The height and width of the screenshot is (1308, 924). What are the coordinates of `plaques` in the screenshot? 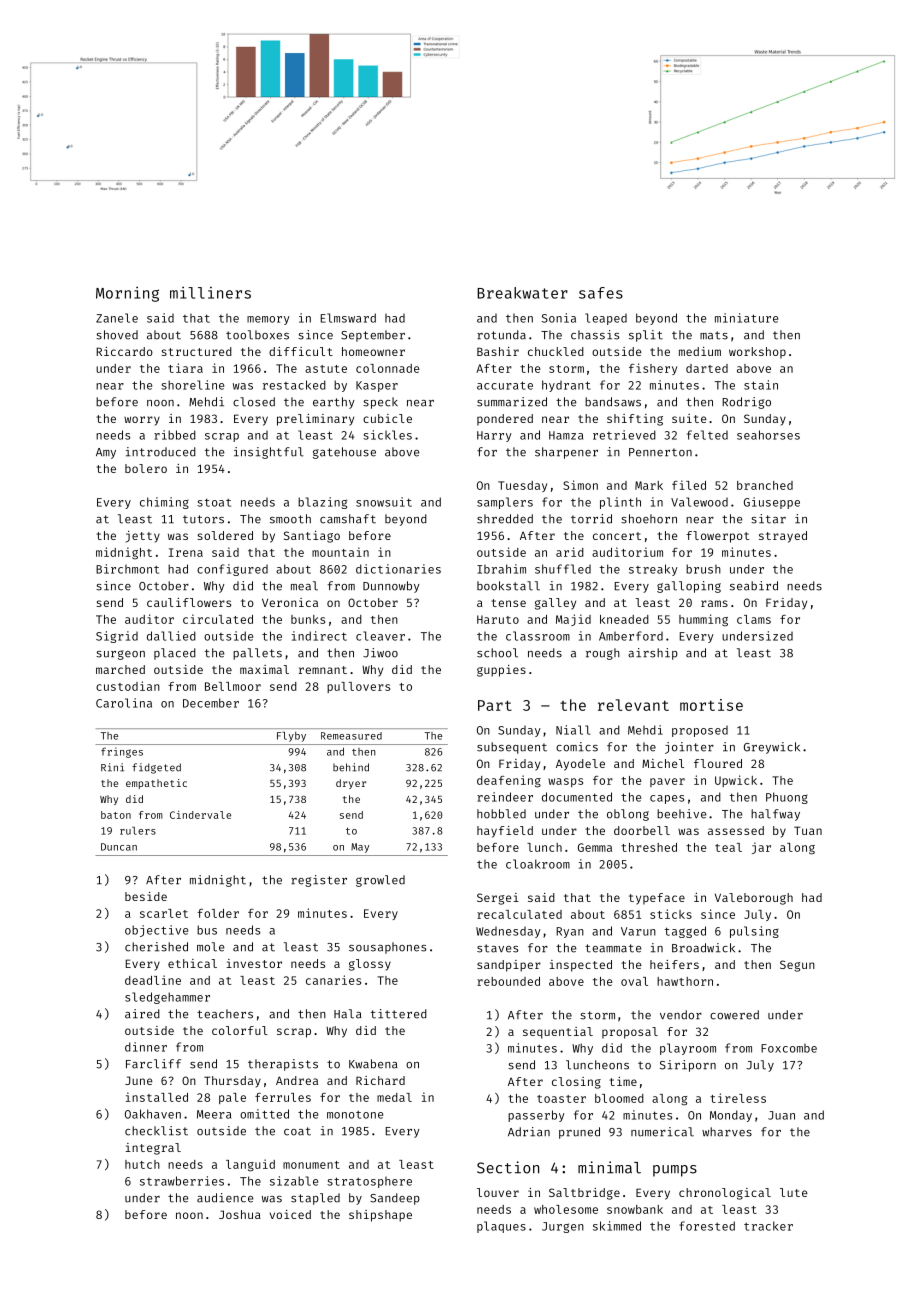 It's located at (501, 1227).
